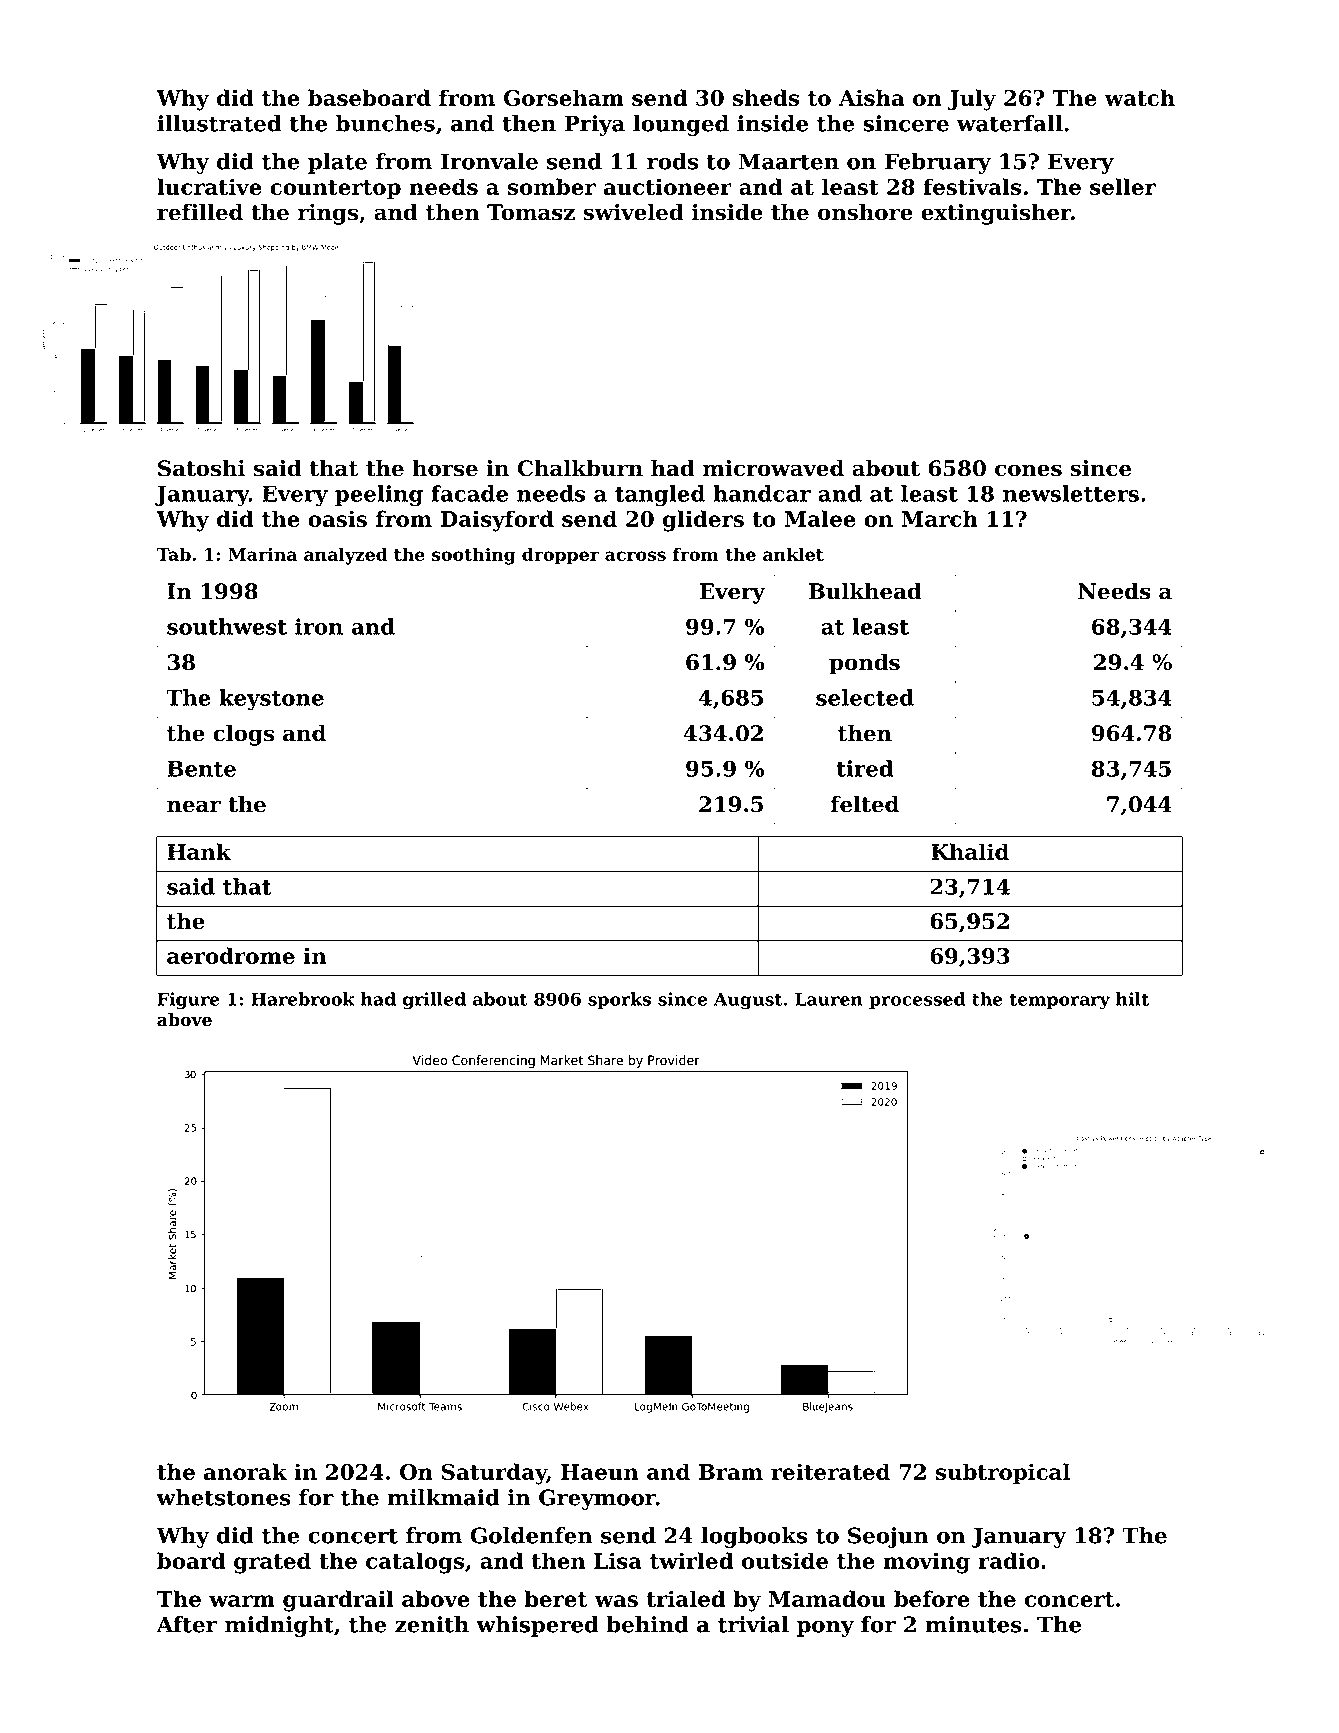 The image size is (1339, 1733). What do you see at coordinates (1003, 1473) in the screenshot?
I see `subtropical` at bounding box center [1003, 1473].
